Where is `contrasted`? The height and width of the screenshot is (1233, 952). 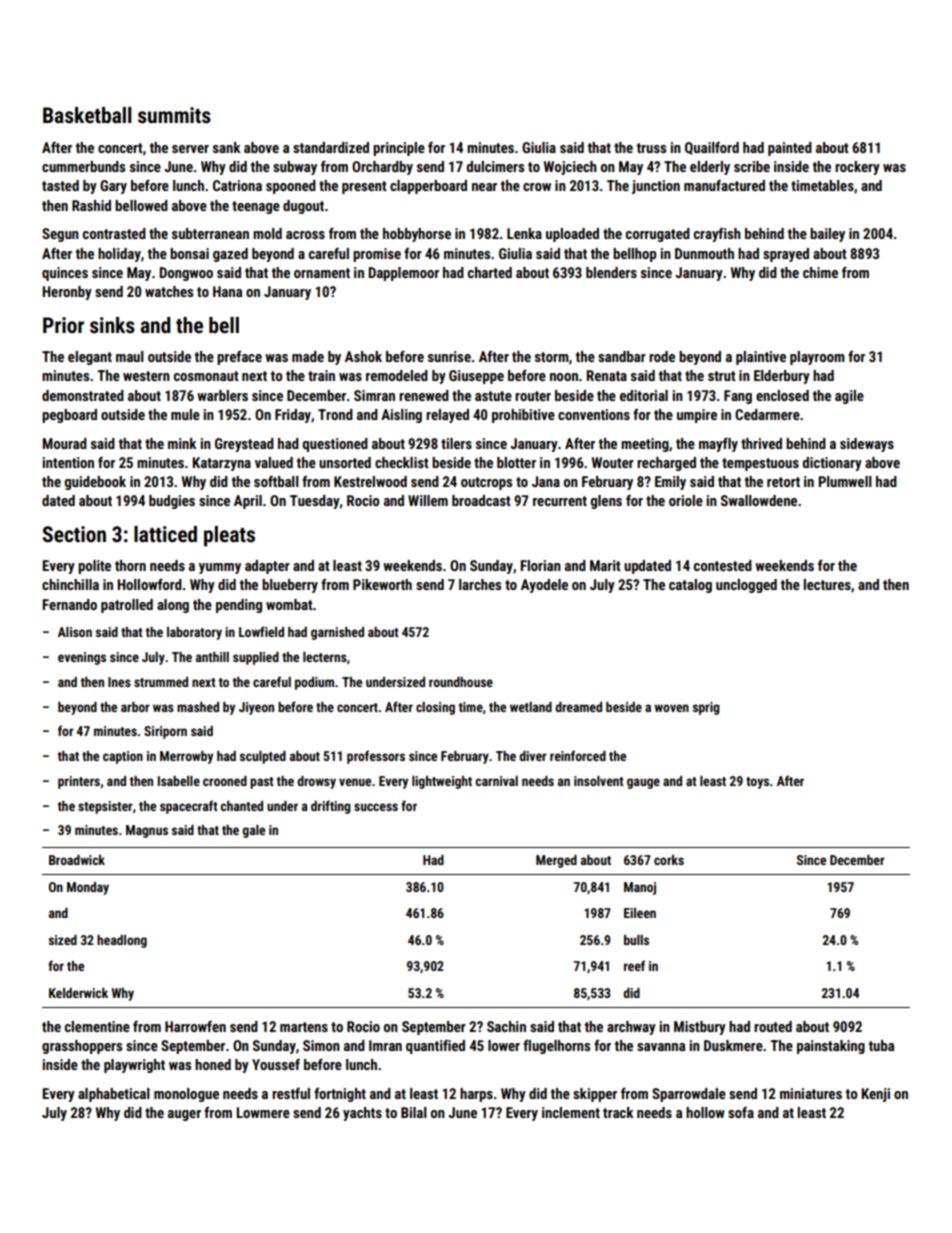
contrasted is located at coordinates (114, 233).
